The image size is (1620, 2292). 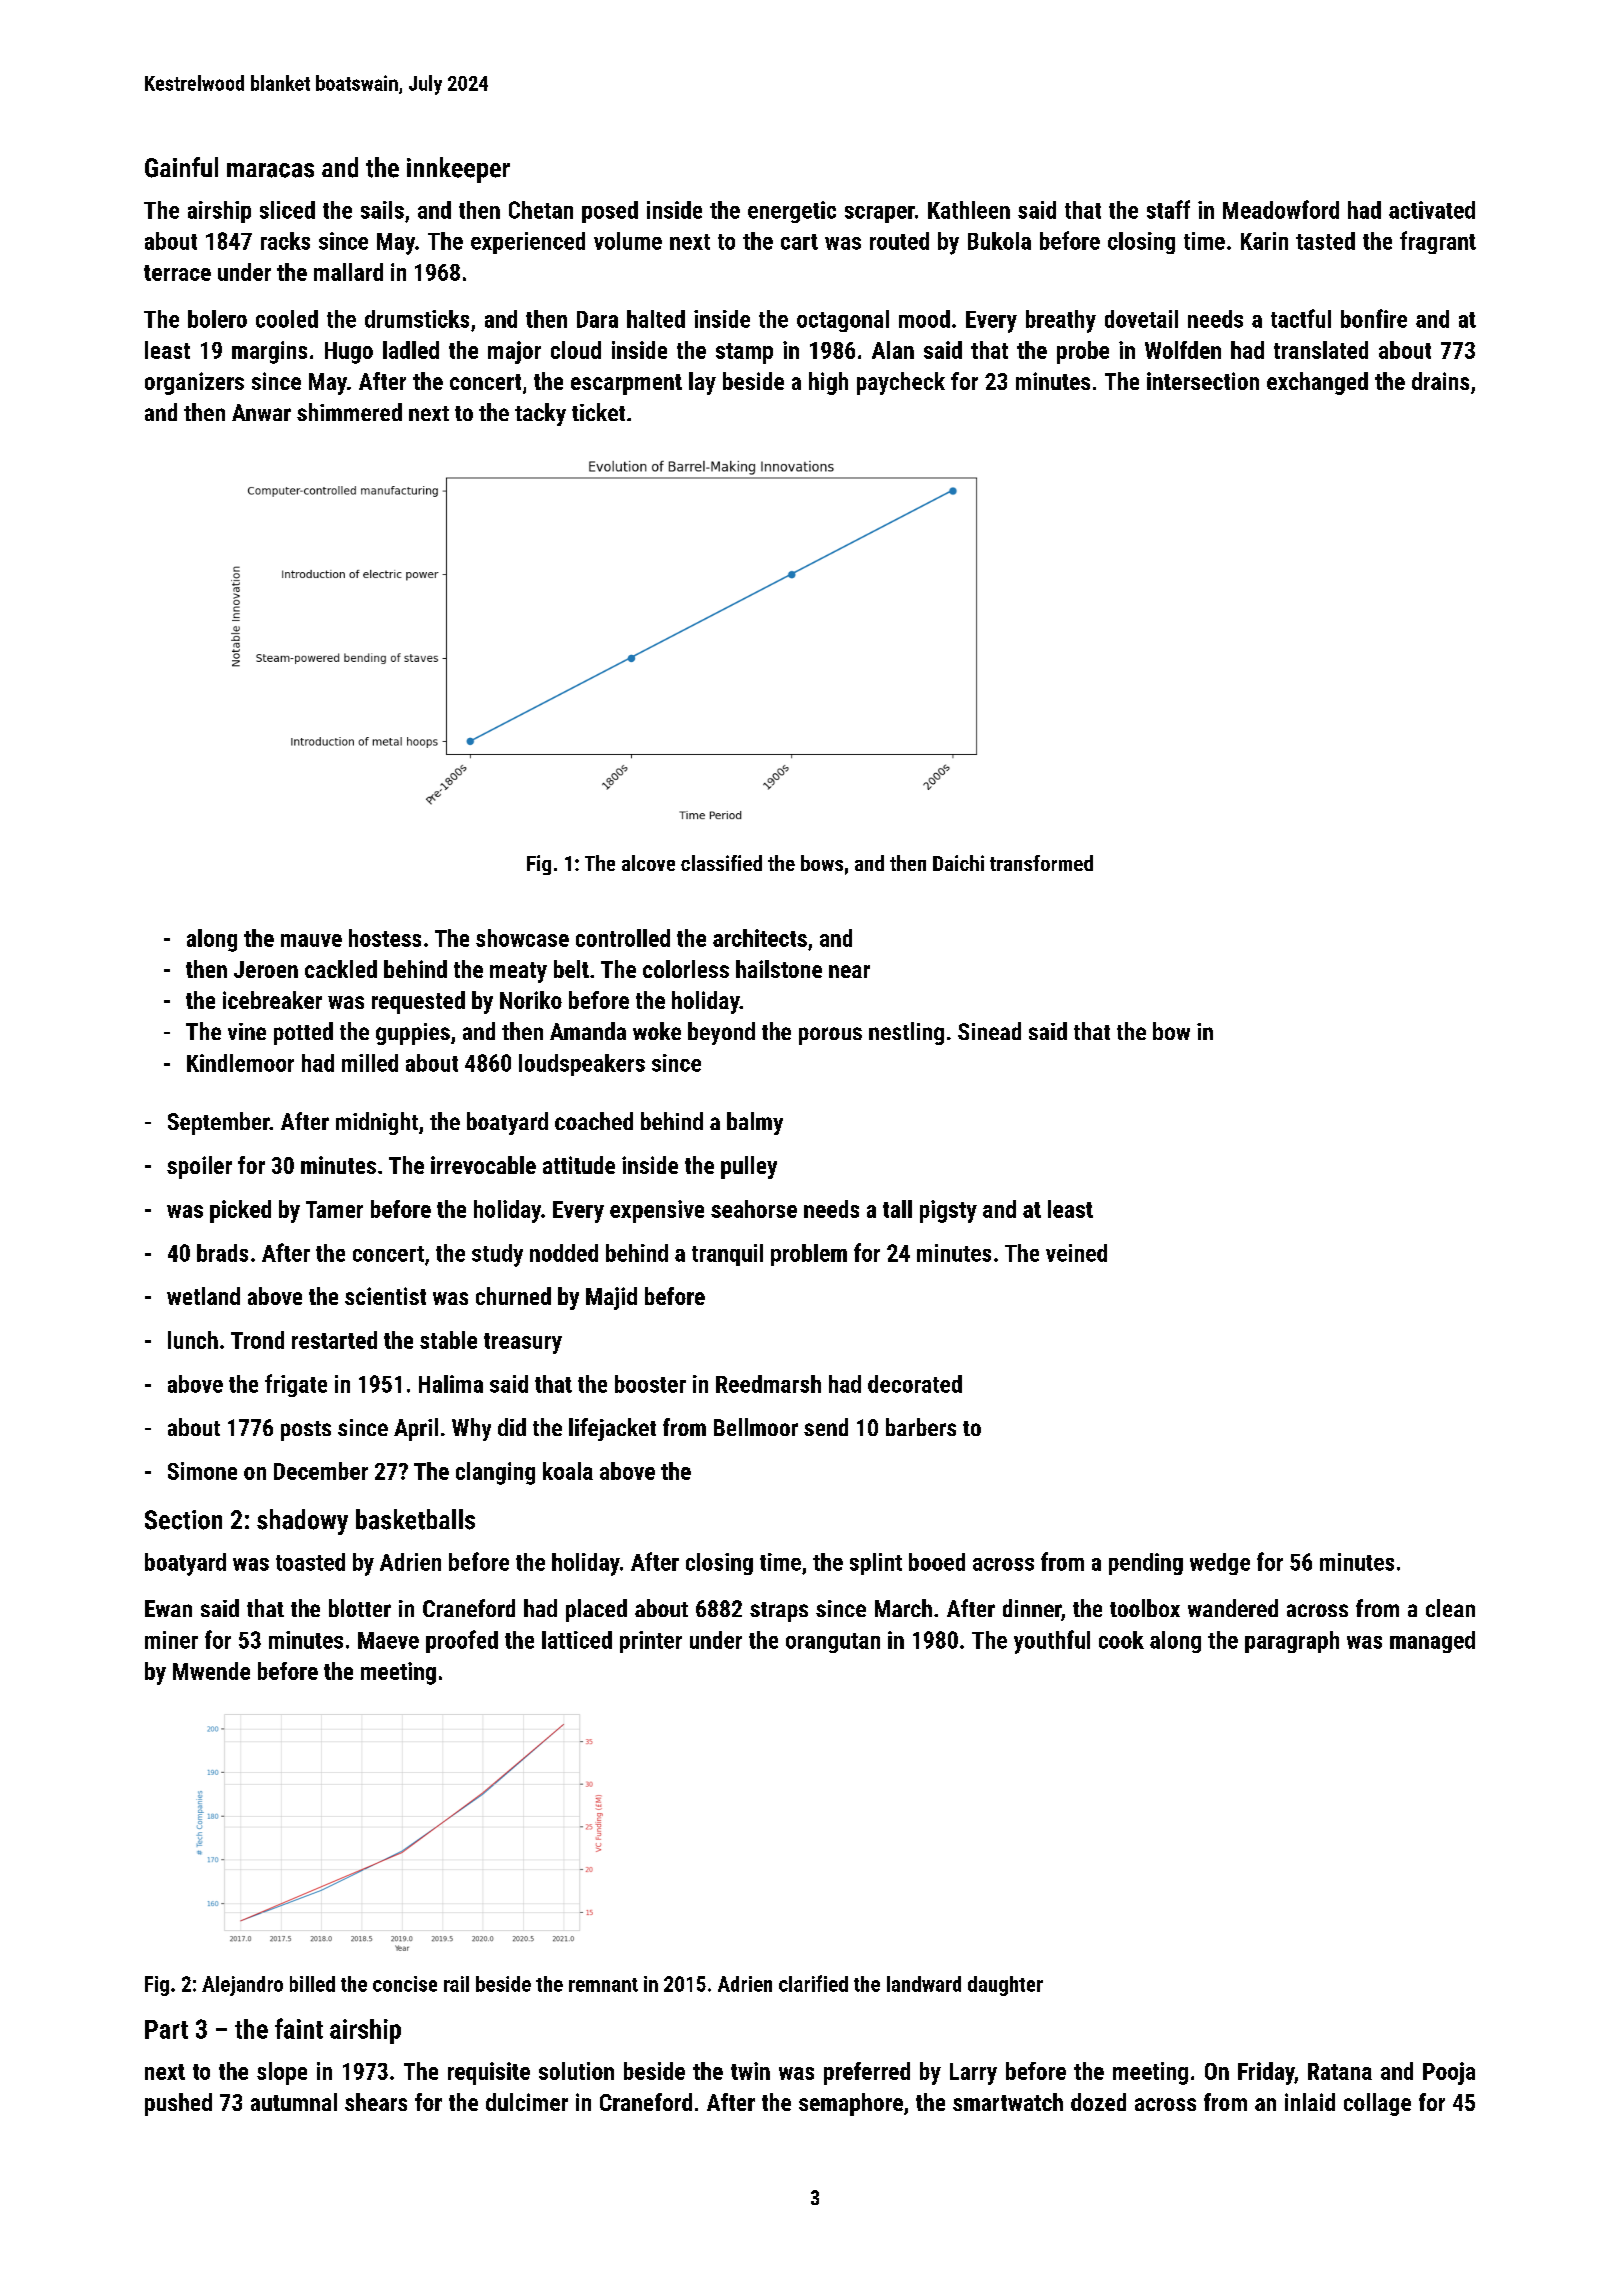 I want to click on lunch, so click(x=193, y=1340).
